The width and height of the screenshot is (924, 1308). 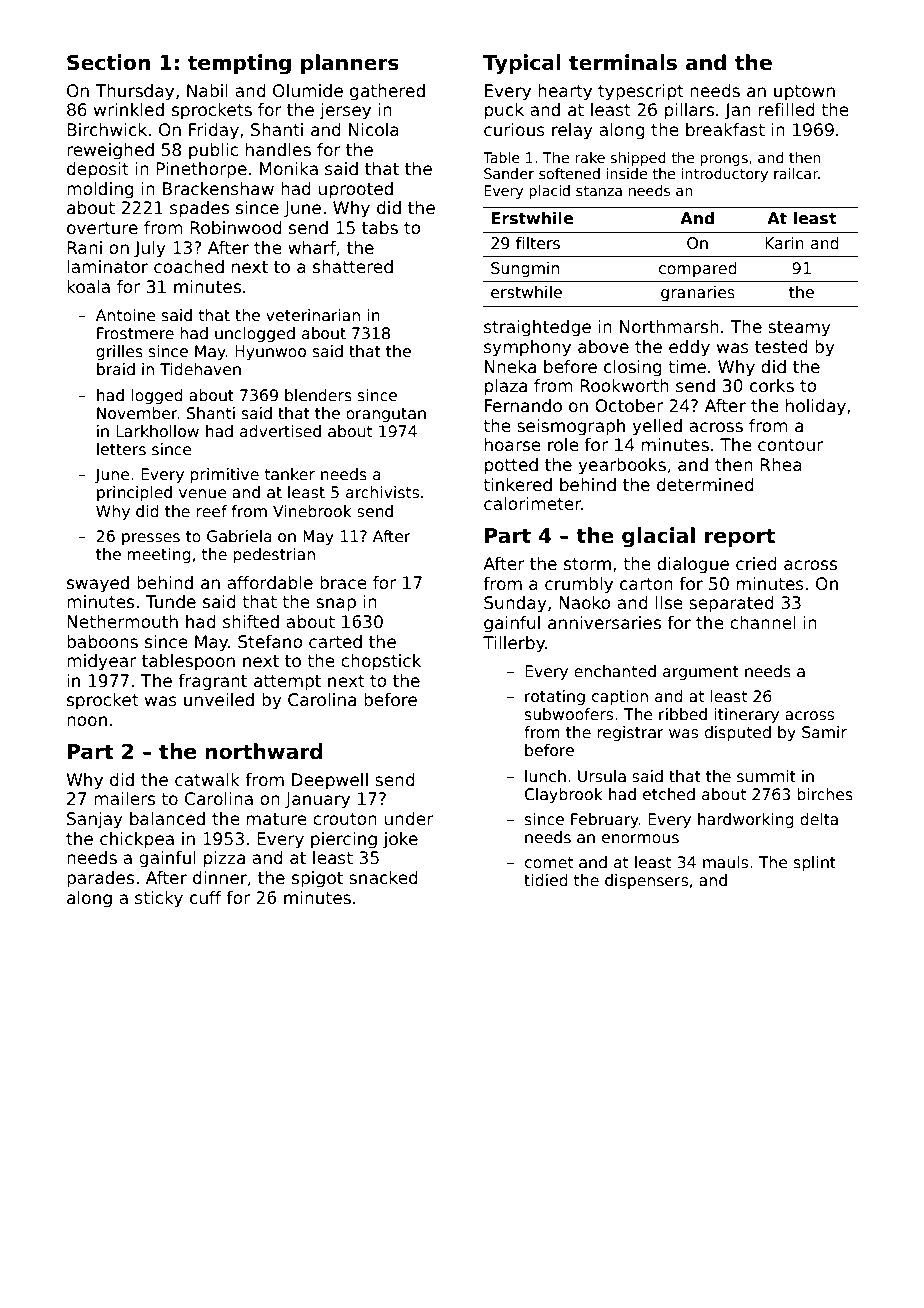 What do you see at coordinates (87, 721) in the screenshot?
I see `noon` at bounding box center [87, 721].
